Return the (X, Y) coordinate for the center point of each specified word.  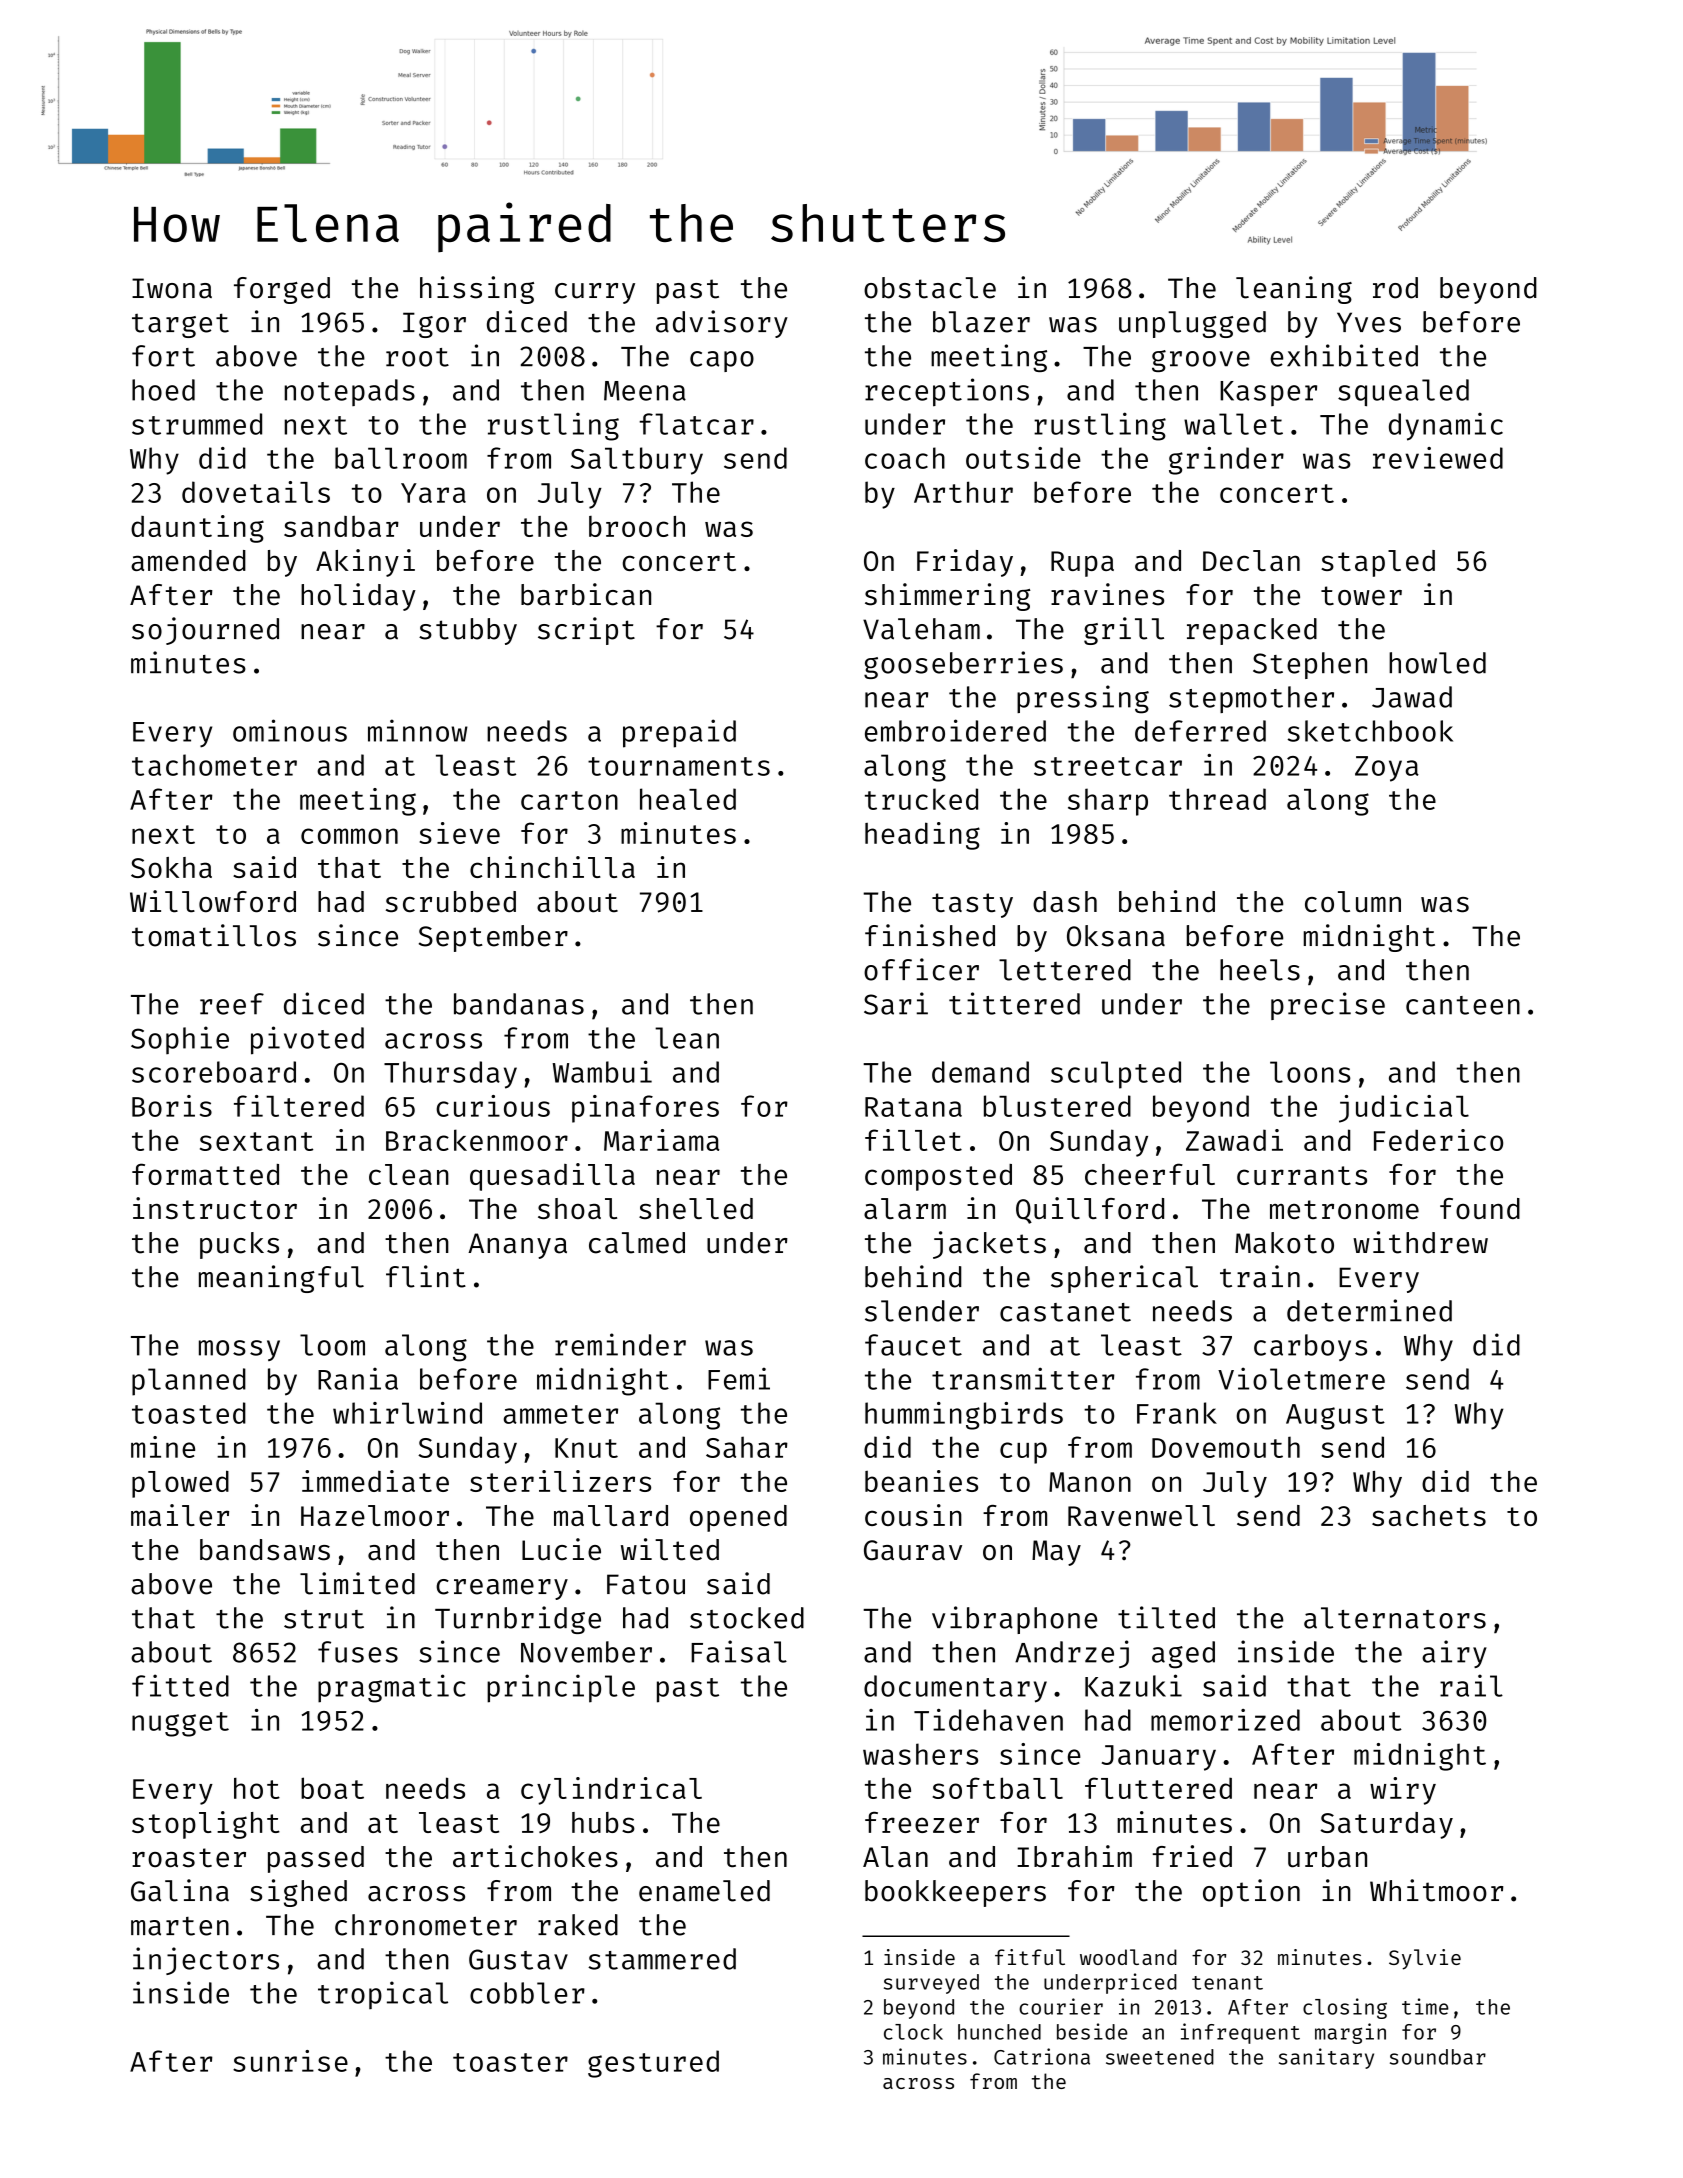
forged (282, 290)
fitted (180, 1685)
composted (938, 1177)
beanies (921, 1481)
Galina (180, 1890)
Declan (1251, 560)
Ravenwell (1141, 1515)
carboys (1310, 1347)
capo (722, 361)
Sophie (180, 1040)
